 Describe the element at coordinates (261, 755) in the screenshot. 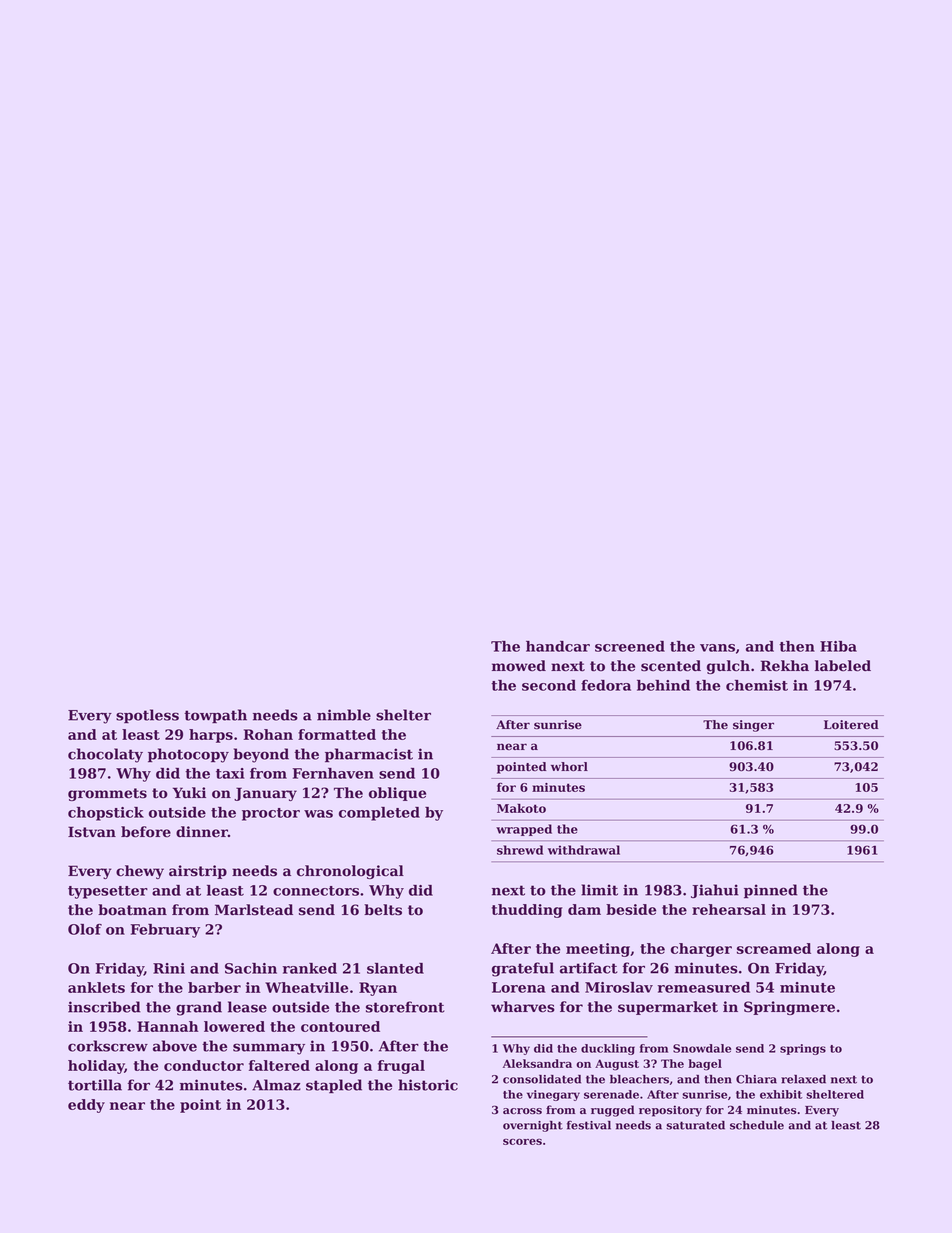

I see `beyond` at that location.
